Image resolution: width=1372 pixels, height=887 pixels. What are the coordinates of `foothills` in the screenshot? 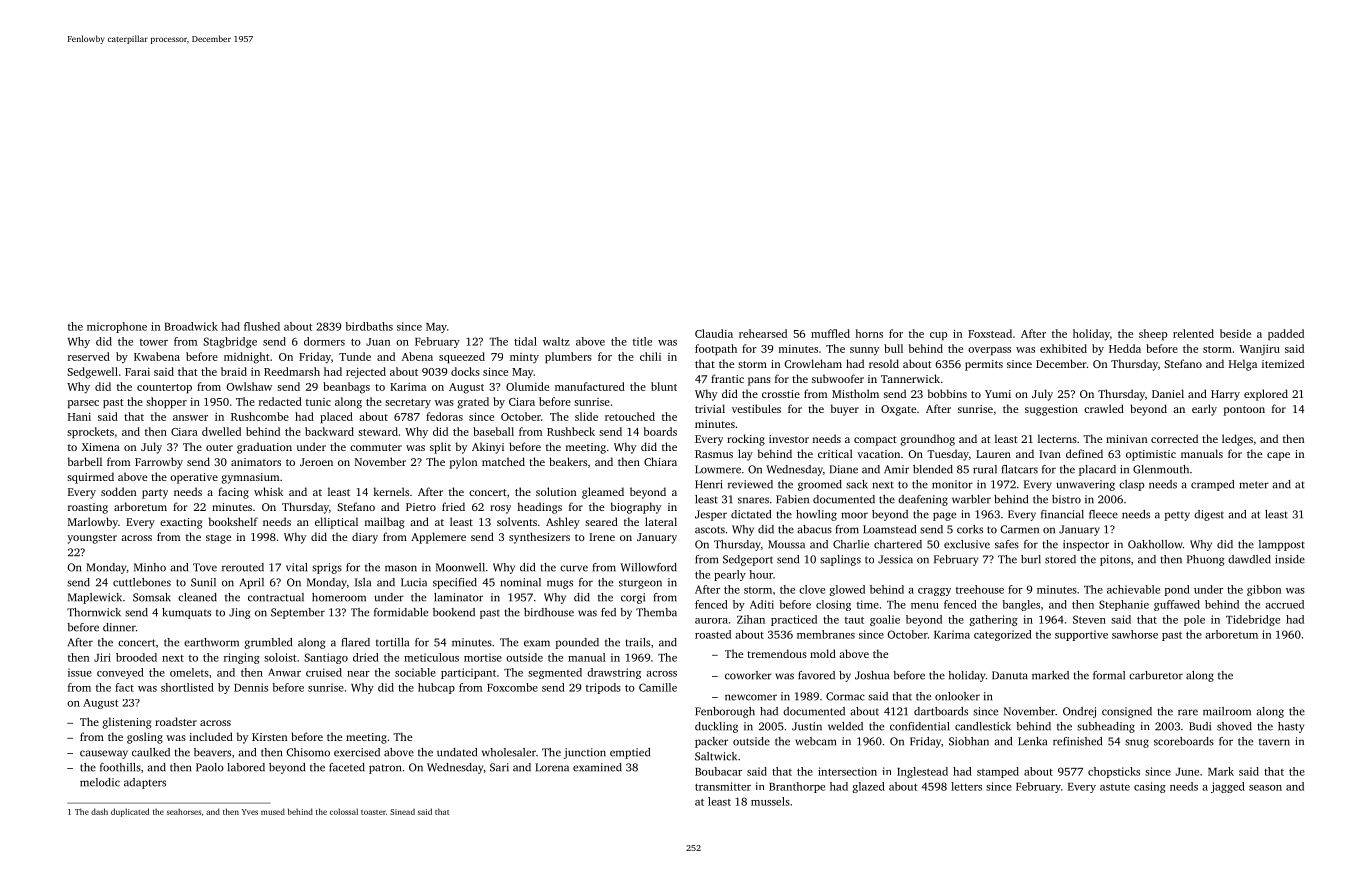 It's located at (120, 767).
